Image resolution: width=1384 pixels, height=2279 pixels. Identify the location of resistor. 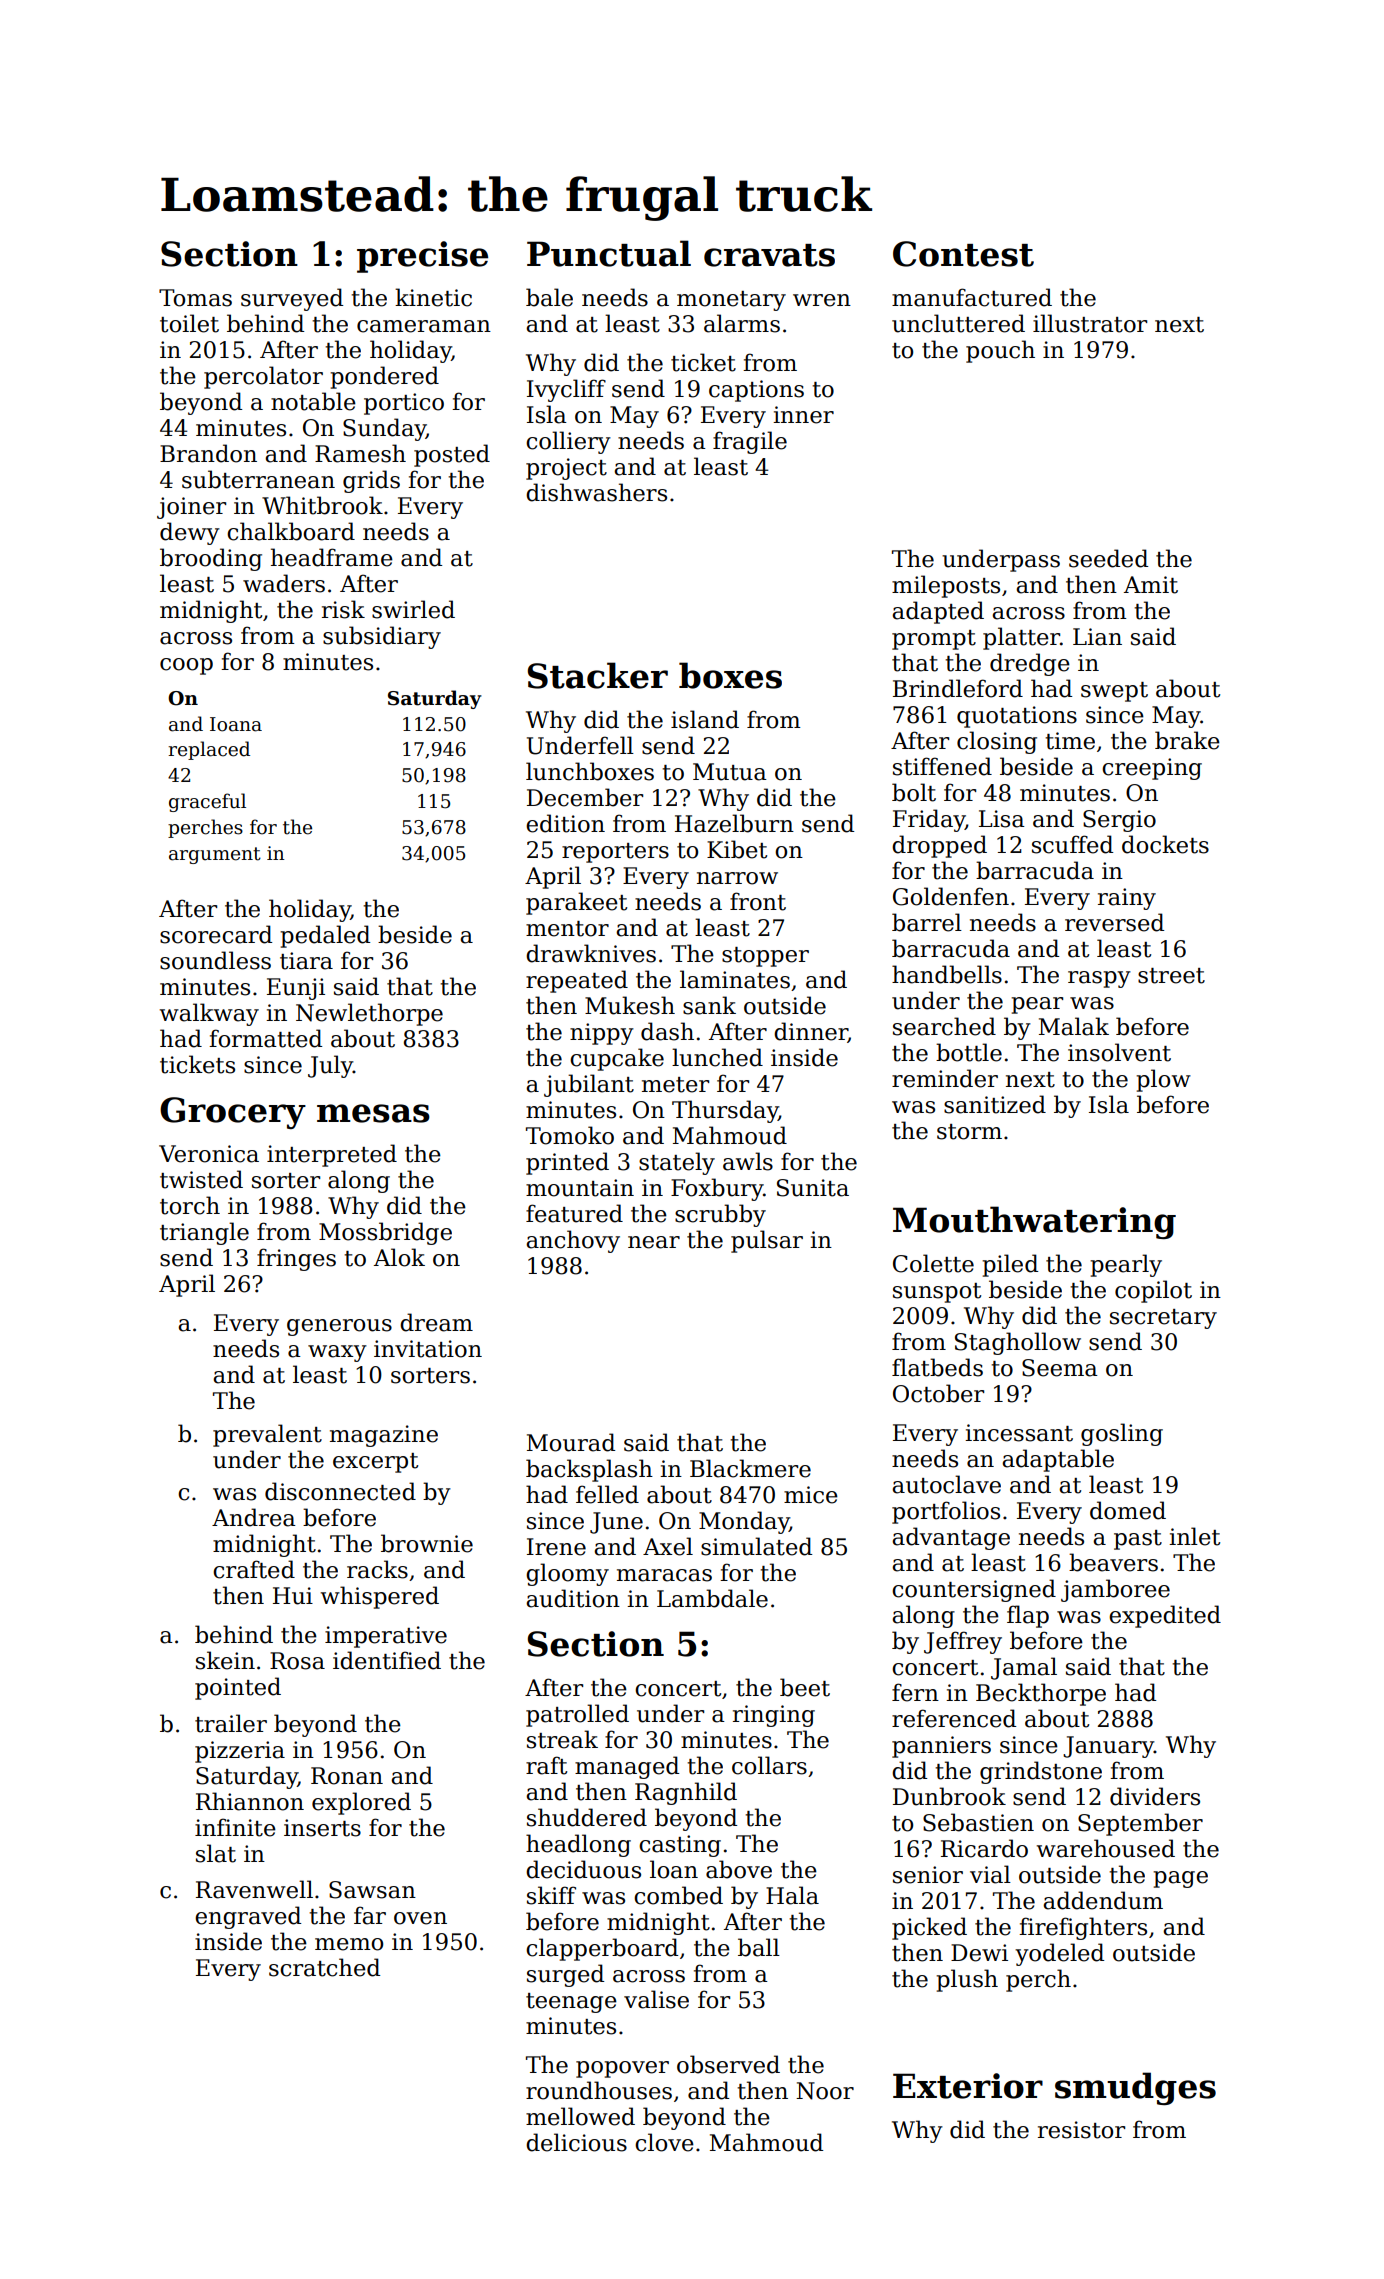
(1081, 2130).
